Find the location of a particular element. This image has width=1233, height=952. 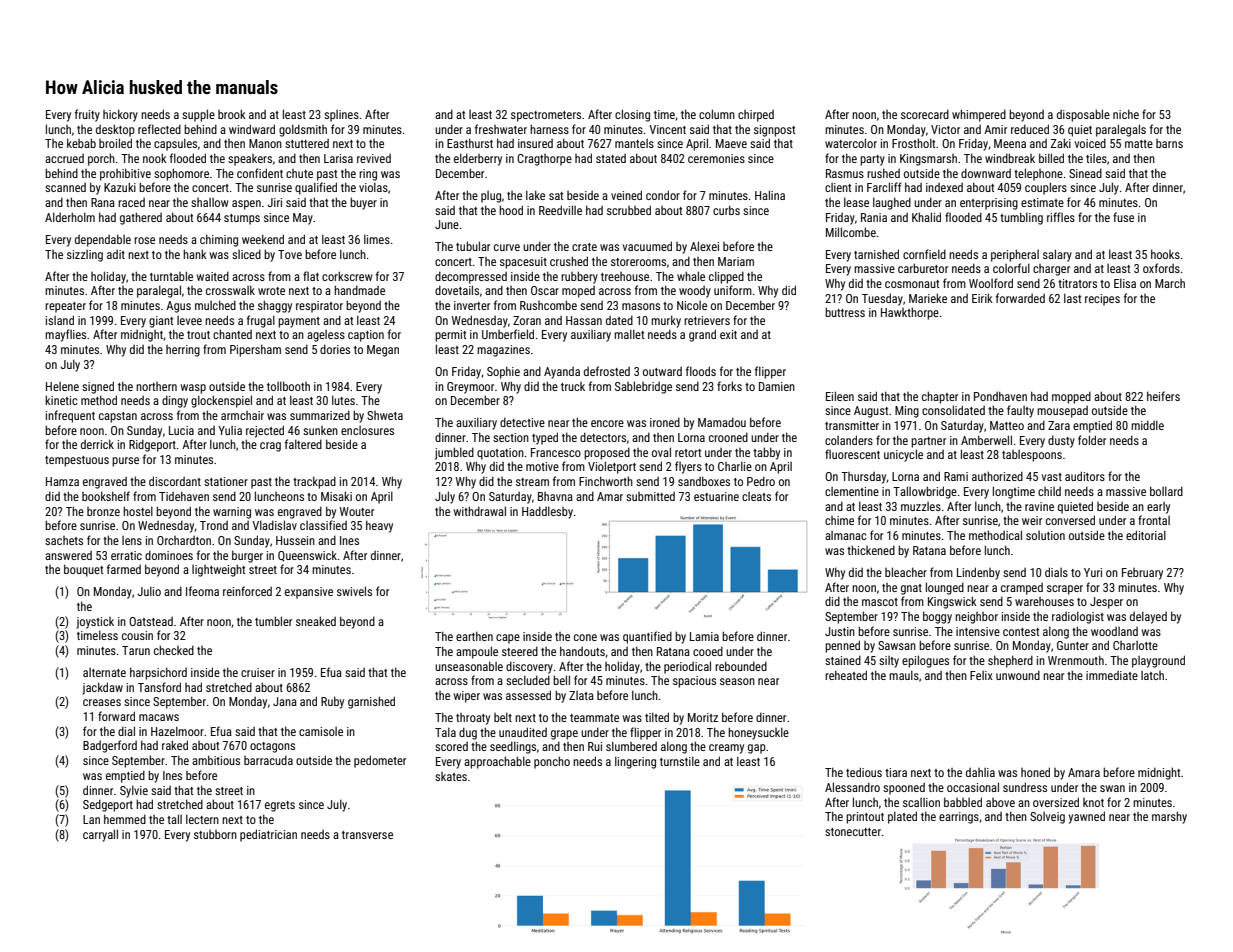

reheated is located at coordinates (846, 675).
